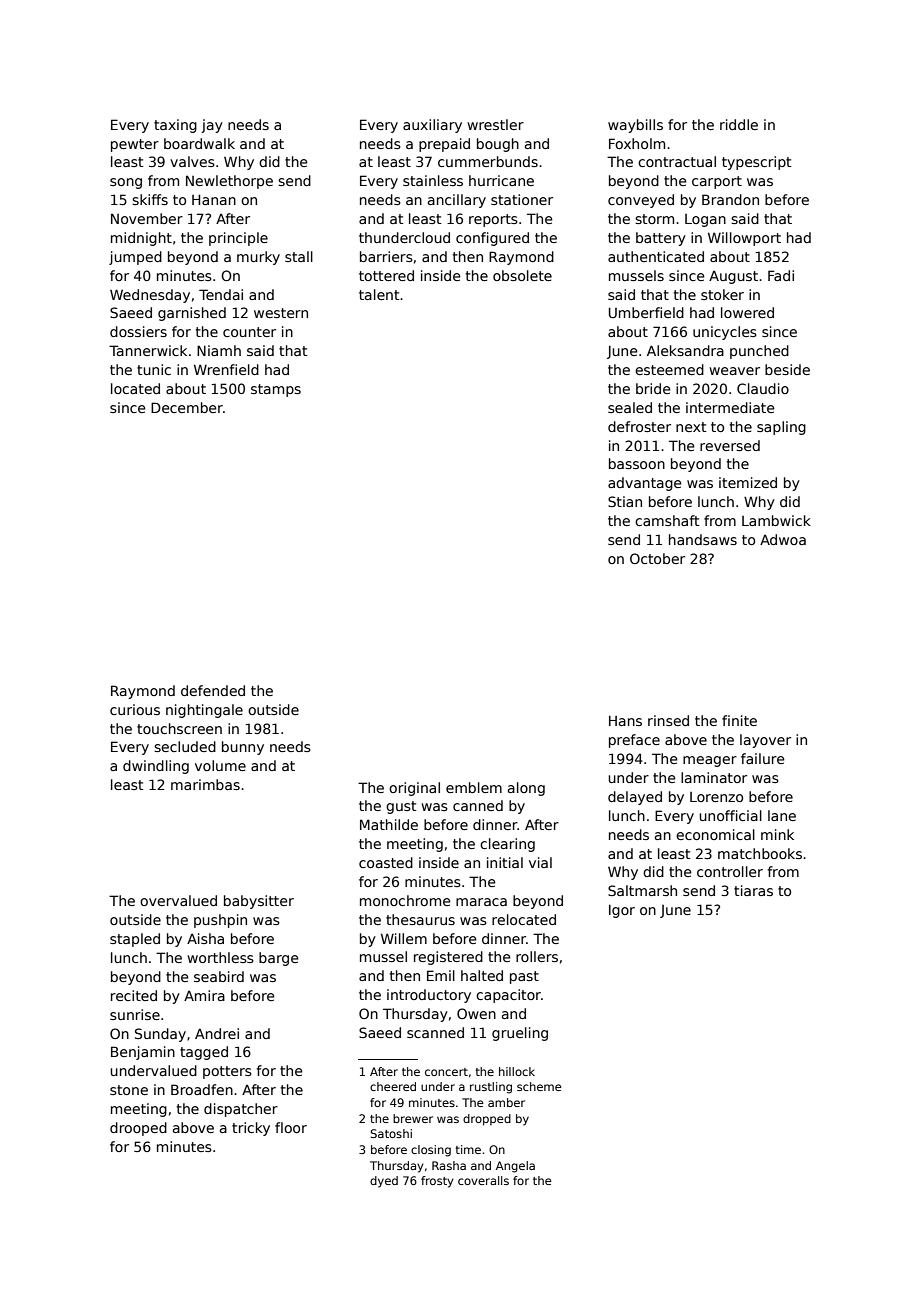  I want to click on jumped, so click(135, 258).
